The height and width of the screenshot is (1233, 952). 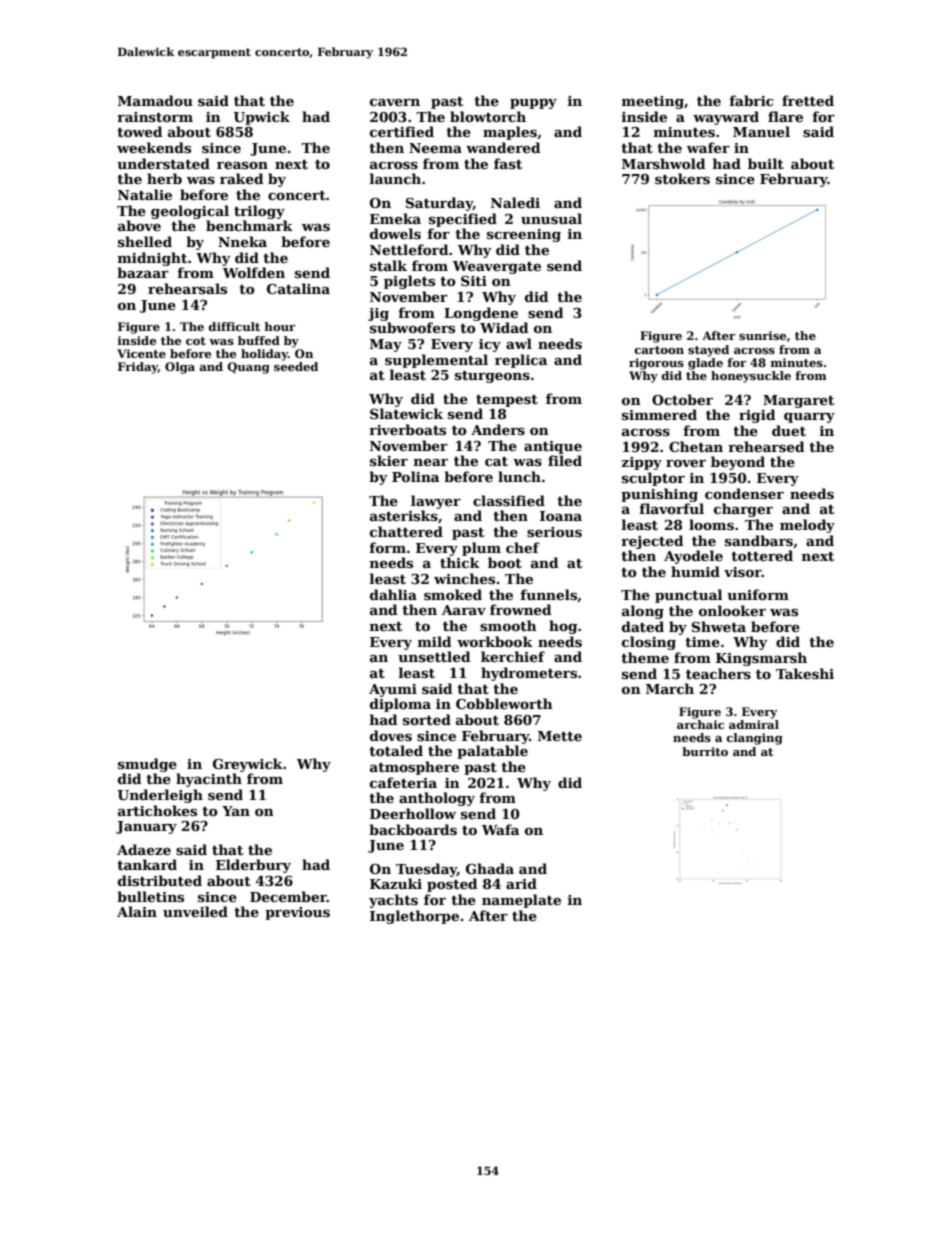 I want to click on Greywick, so click(x=248, y=765).
